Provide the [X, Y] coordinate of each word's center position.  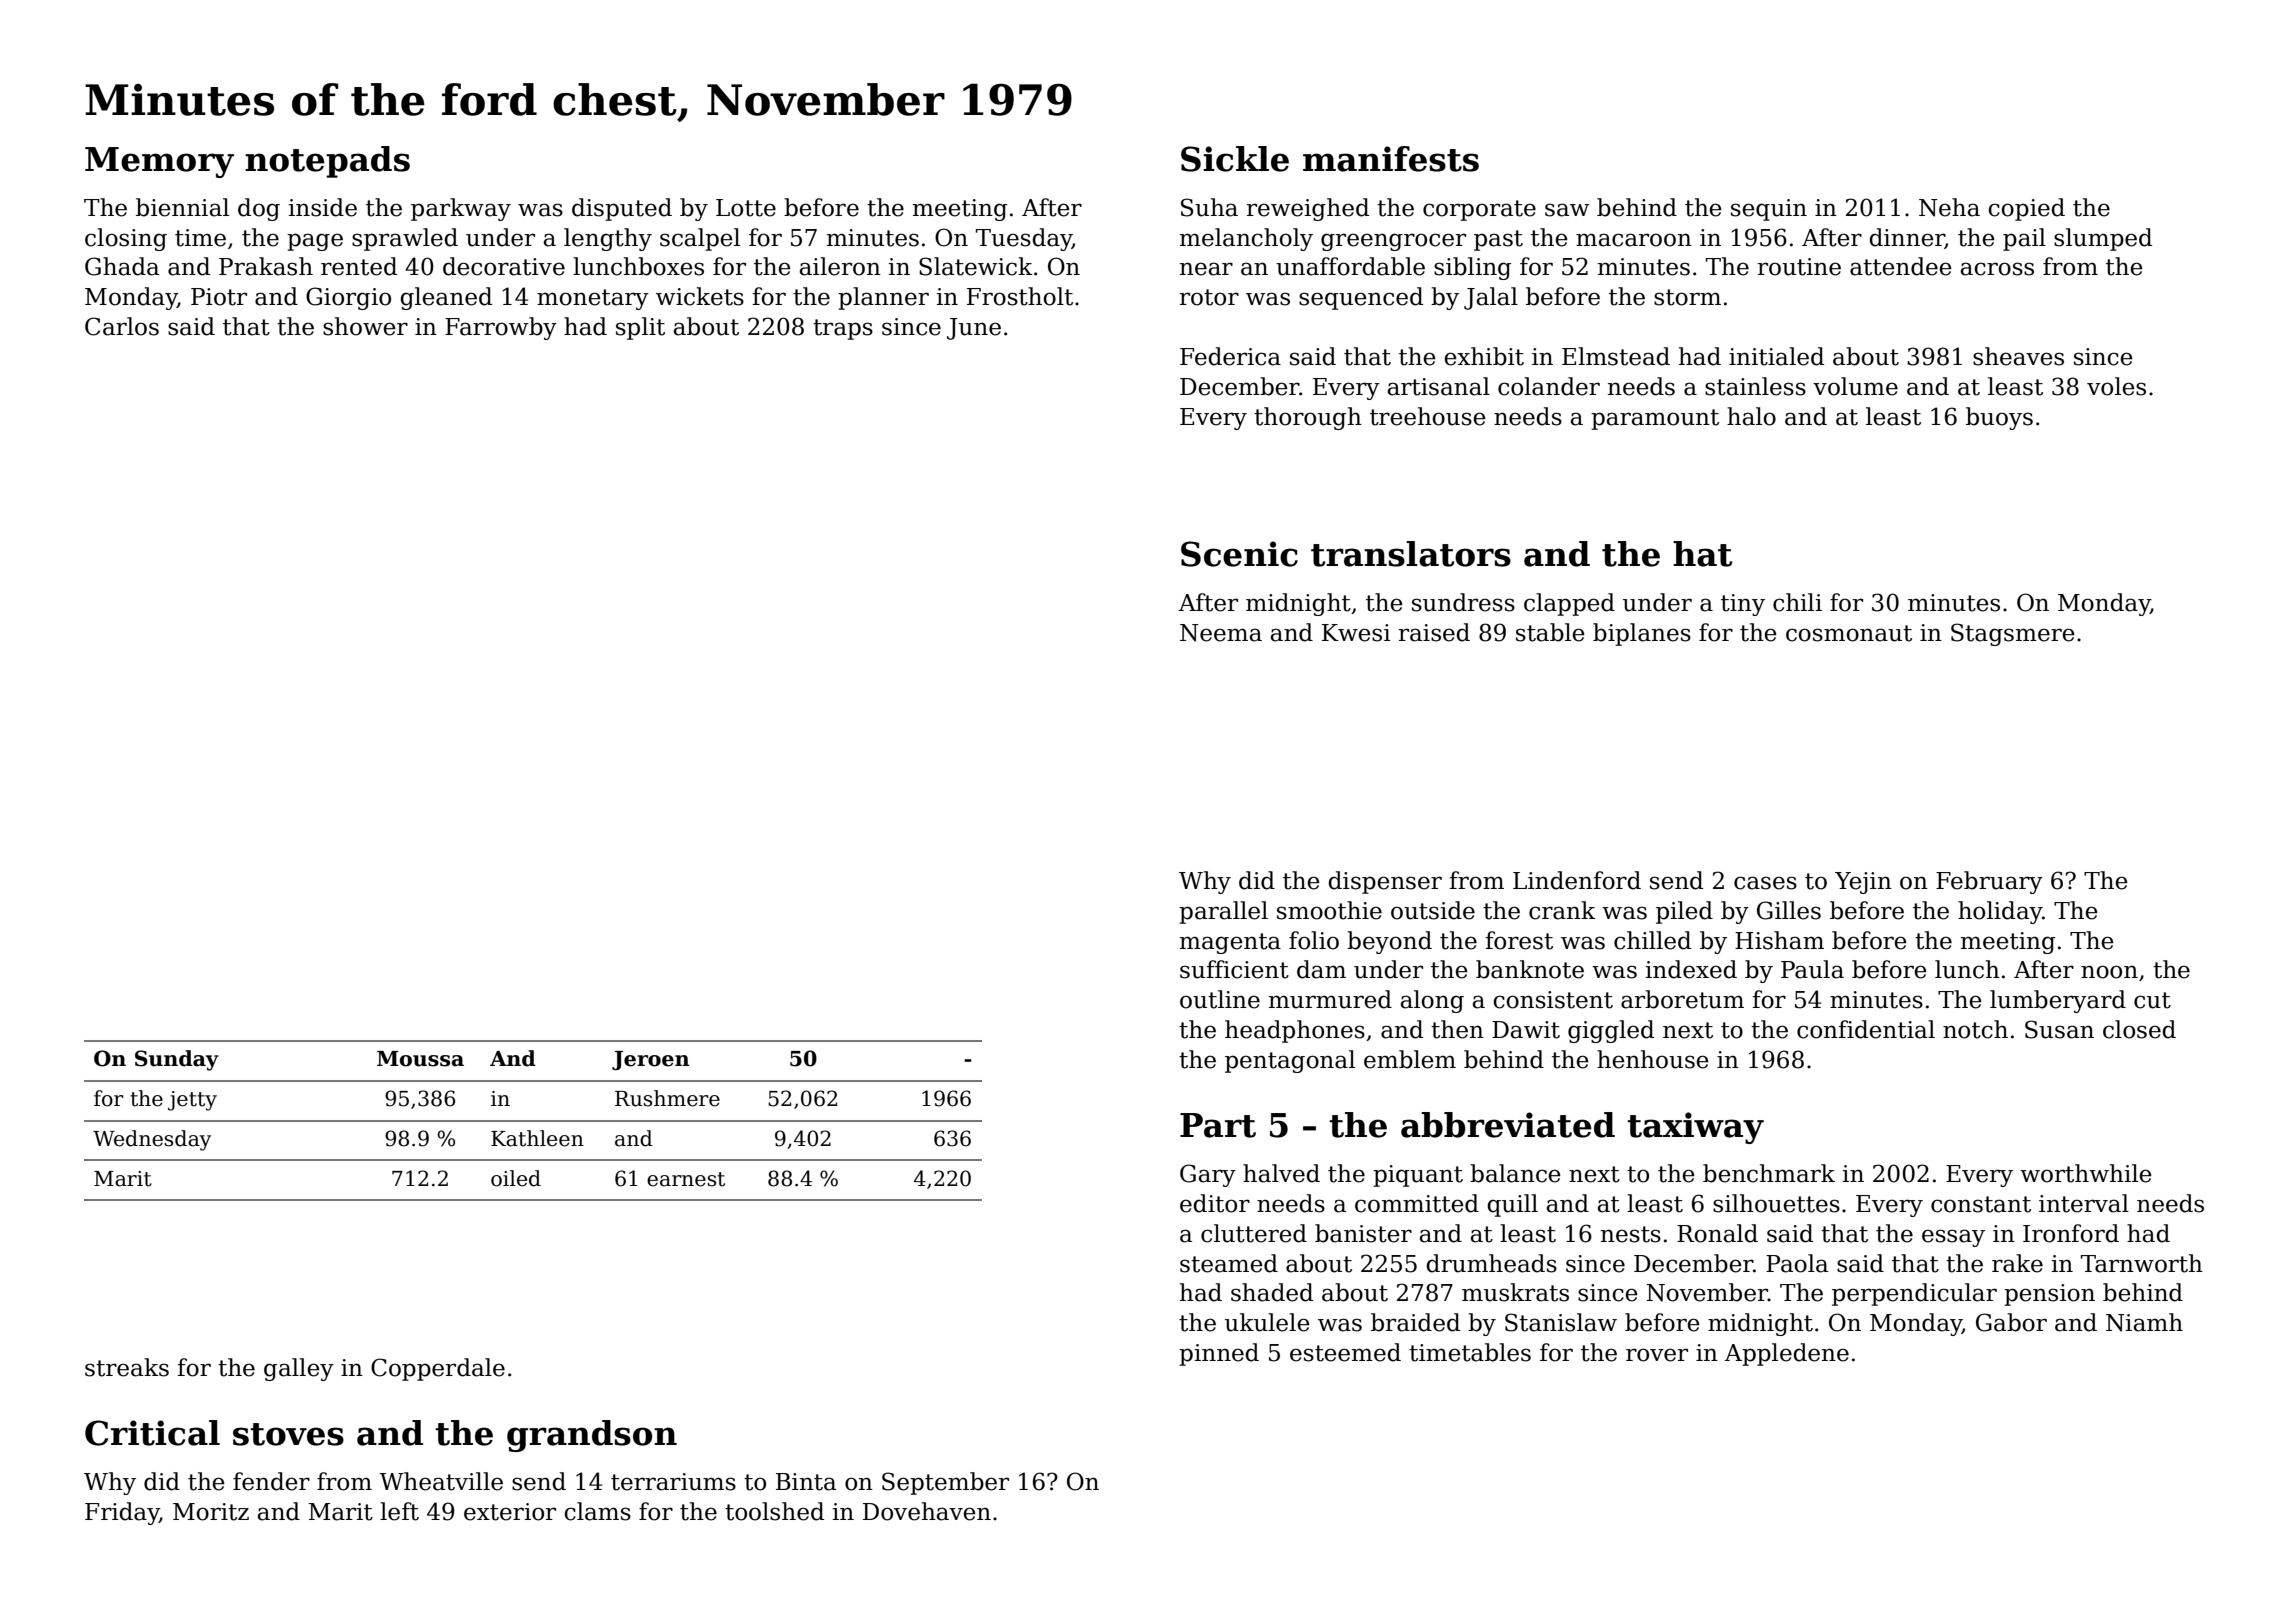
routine [1799, 267]
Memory [159, 162]
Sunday [177, 1060]
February [1989, 882]
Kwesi [1356, 633]
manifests [1391, 159]
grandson [592, 1436]
